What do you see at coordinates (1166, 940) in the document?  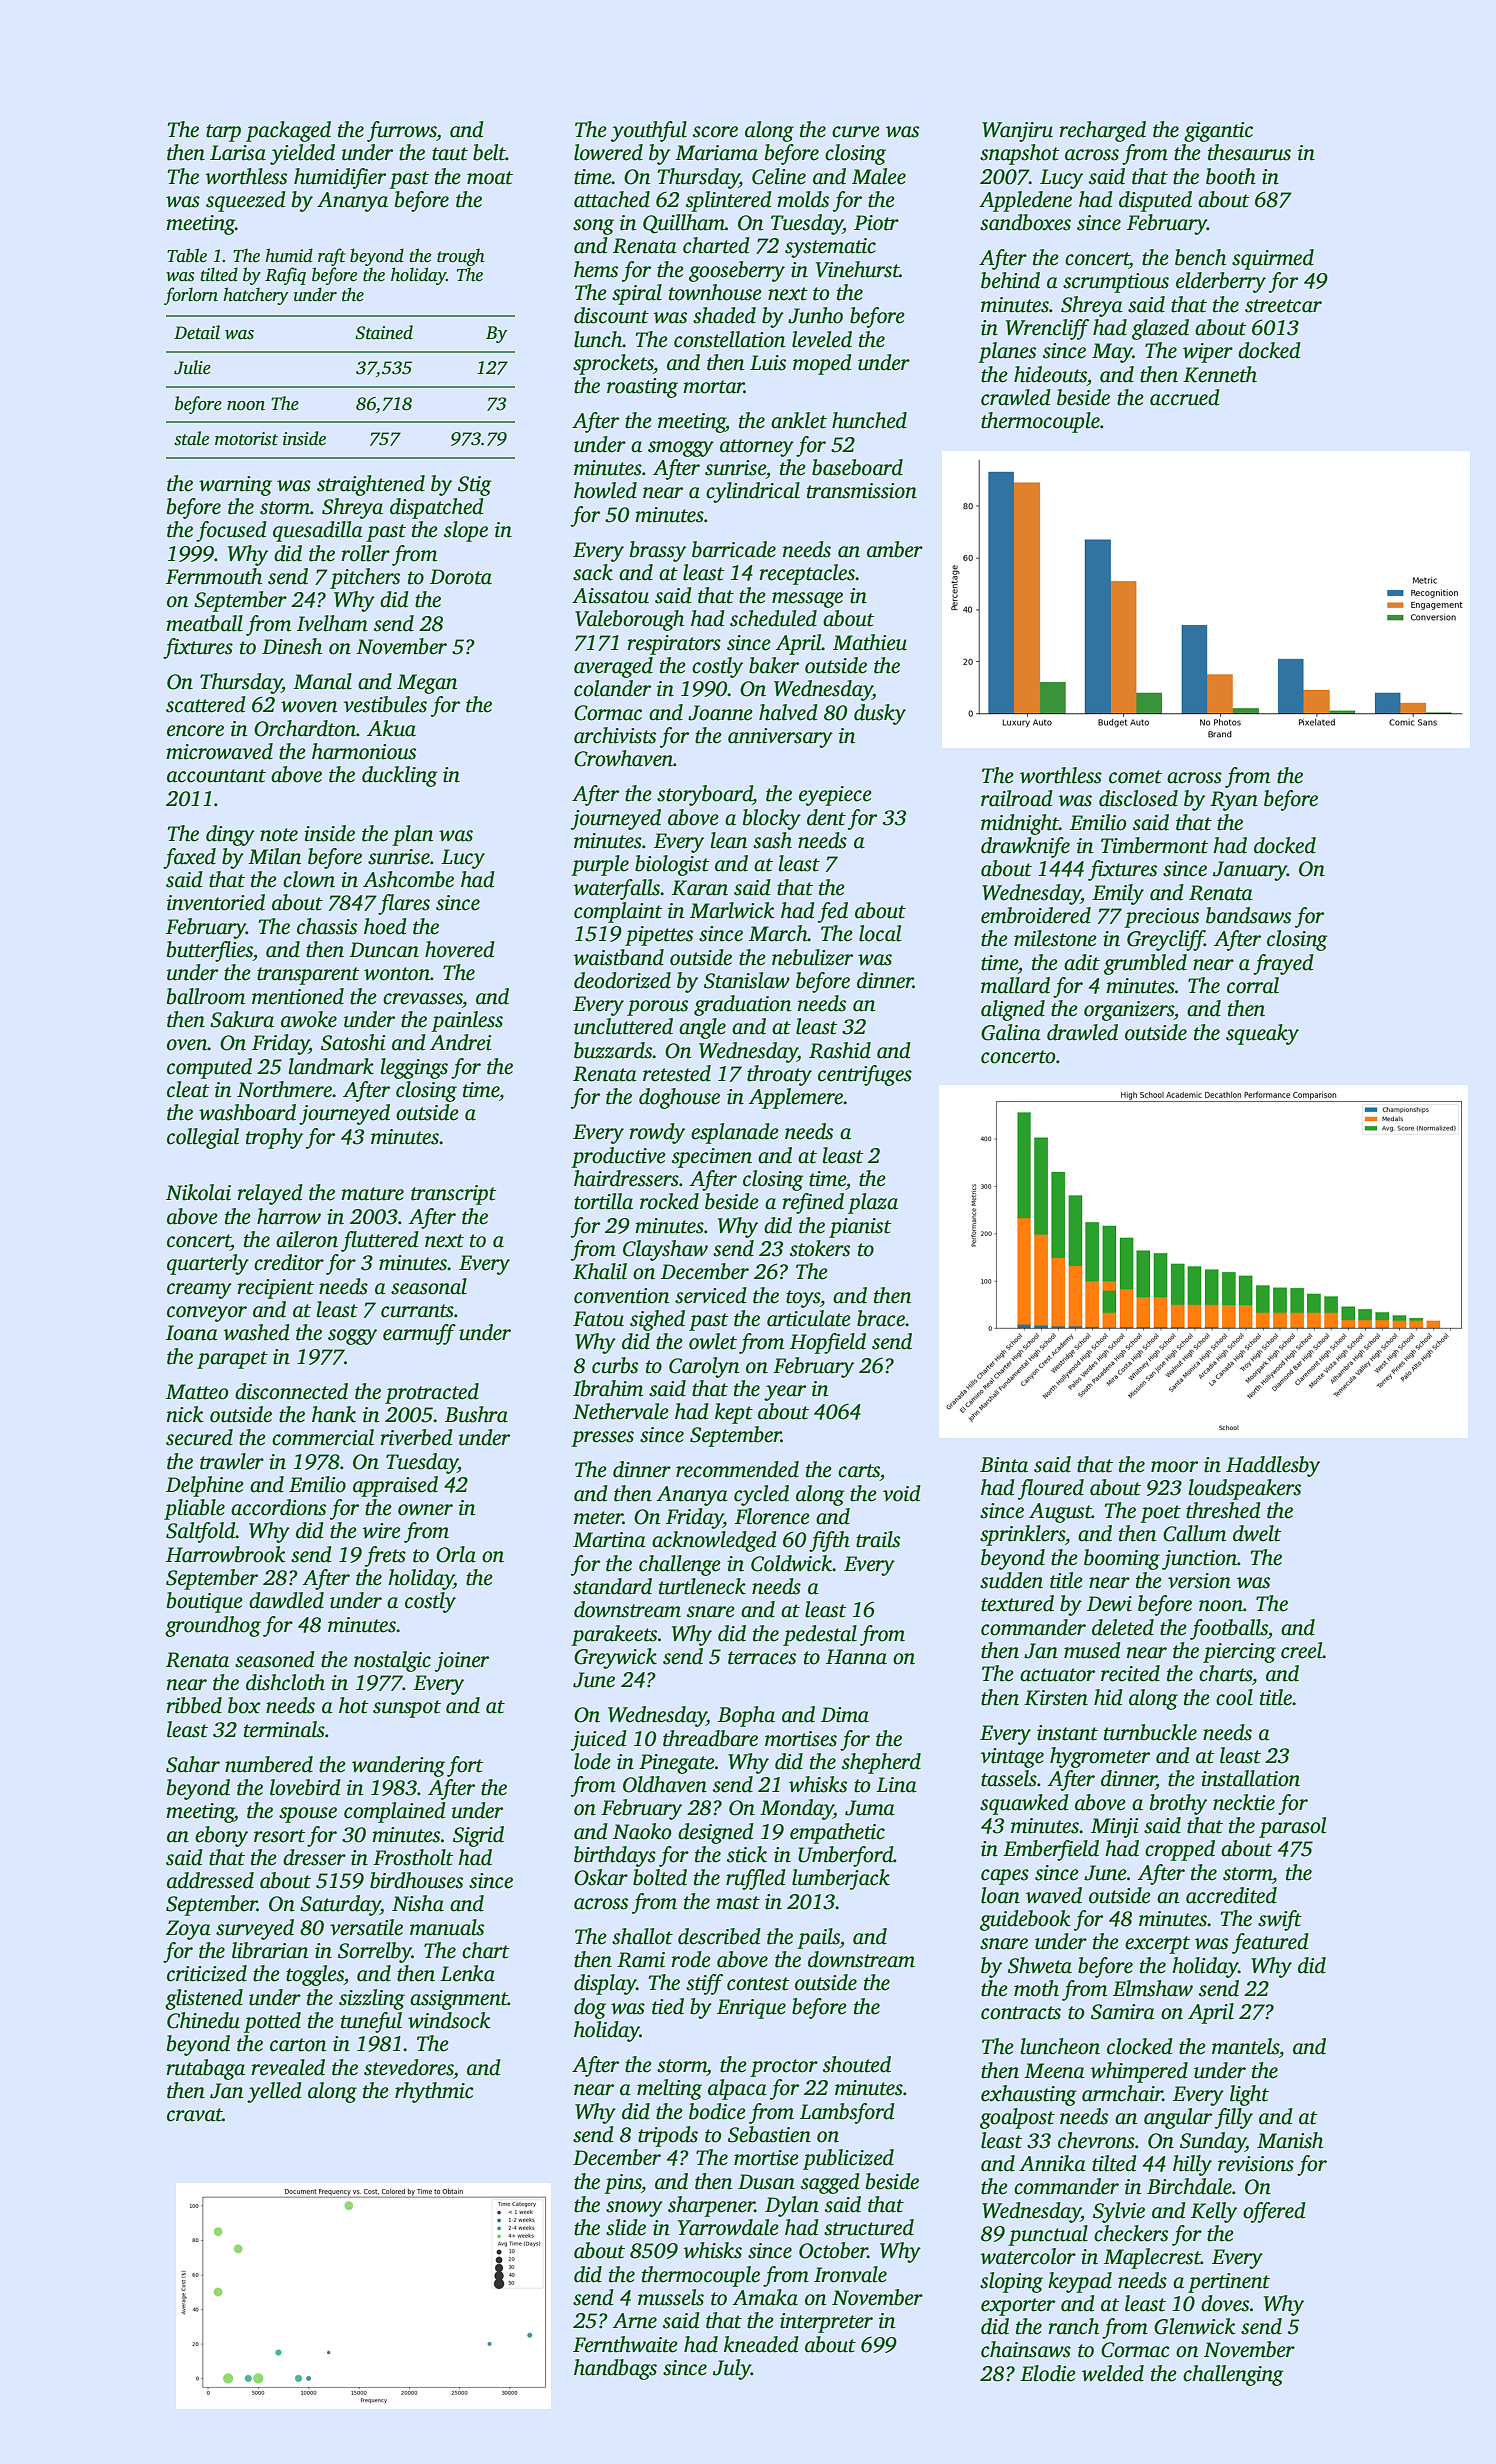 I see `Greycliff` at bounding box center [1166, 940].
